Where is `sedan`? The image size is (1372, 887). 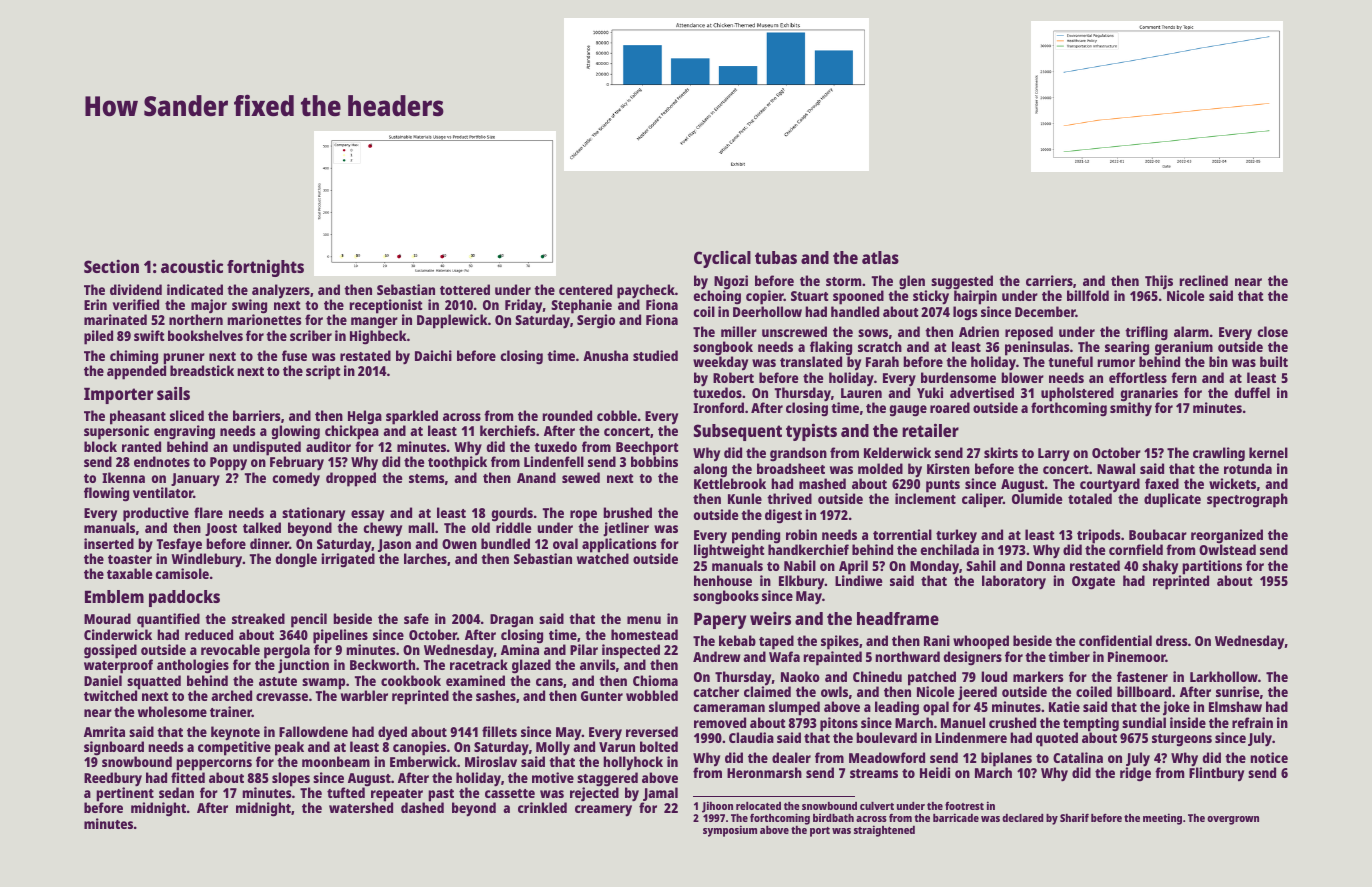 sedan is located at coordinates (176, 792).
